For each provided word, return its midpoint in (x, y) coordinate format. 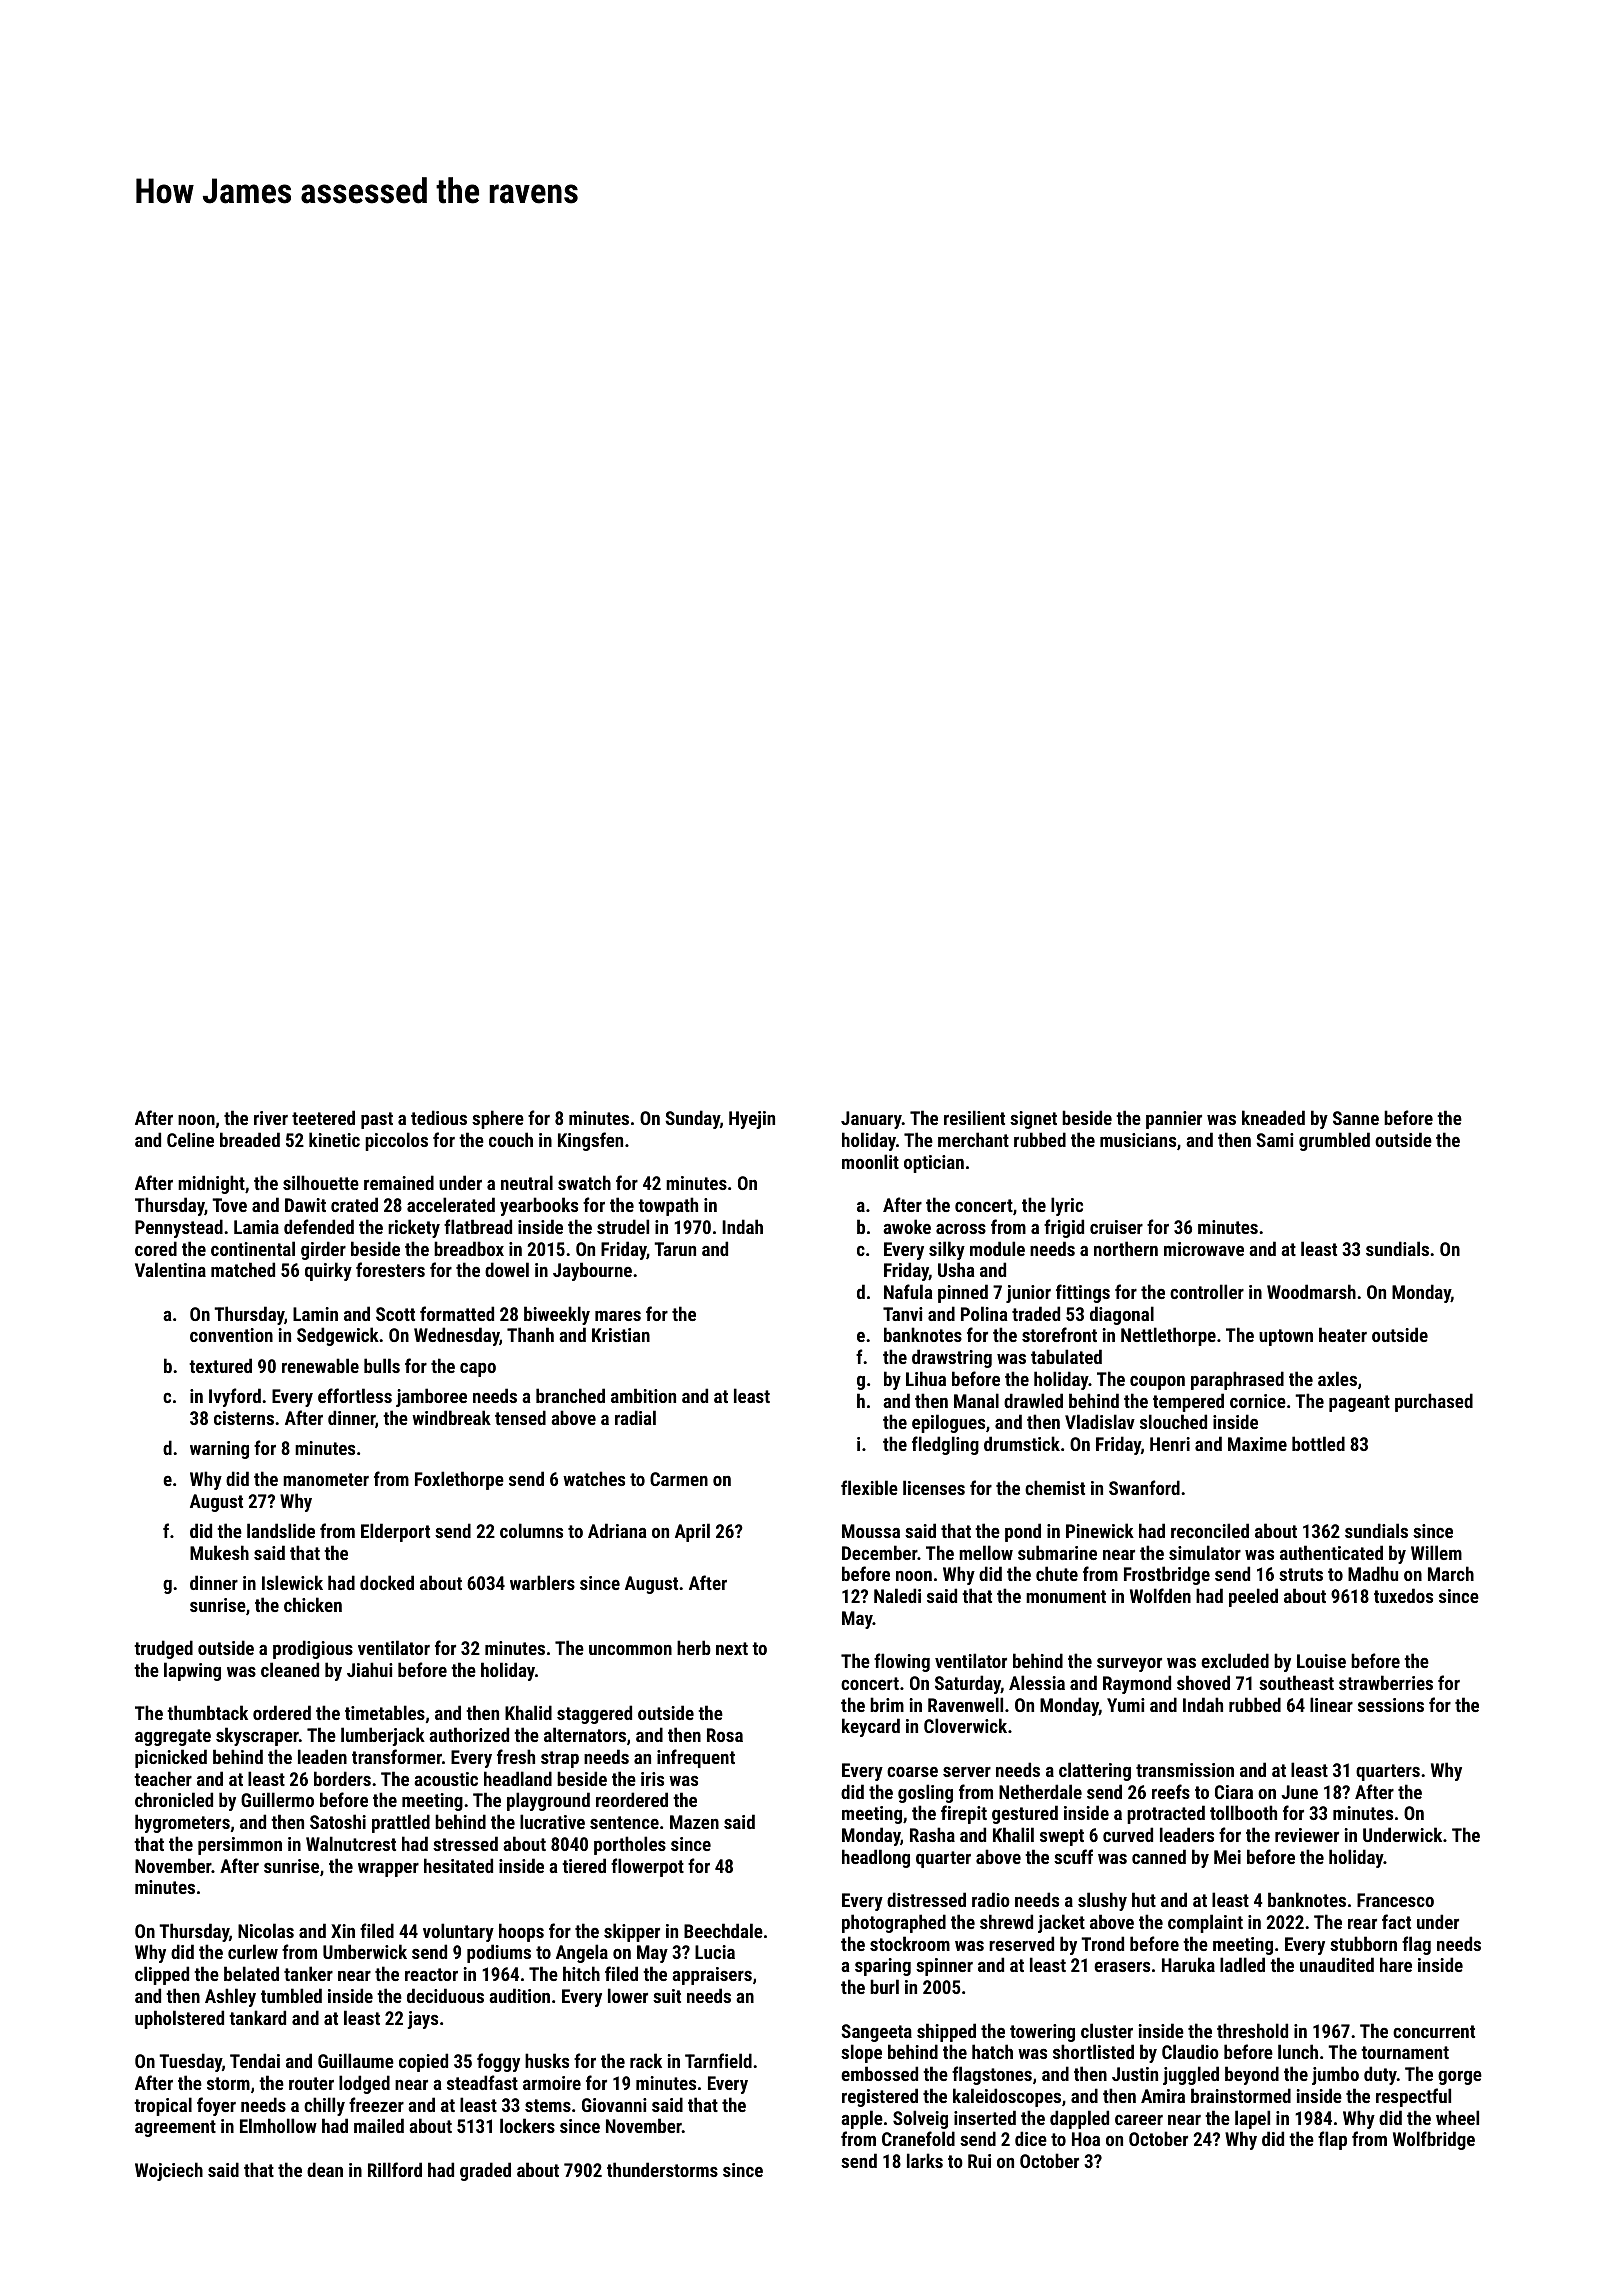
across (961, 1229)
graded (485, 2171)
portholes (630, 1845)
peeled (1253, 1597)
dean (325, 2169)
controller (1207, 1291)
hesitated (458, 1865)
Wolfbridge (1434, 2140)
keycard (871, 1727)
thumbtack (207, 1712)
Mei (1227, 1857)
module (997, 1248)
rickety (414, 1228)
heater (1343, 1334)
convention (231, 1335)
